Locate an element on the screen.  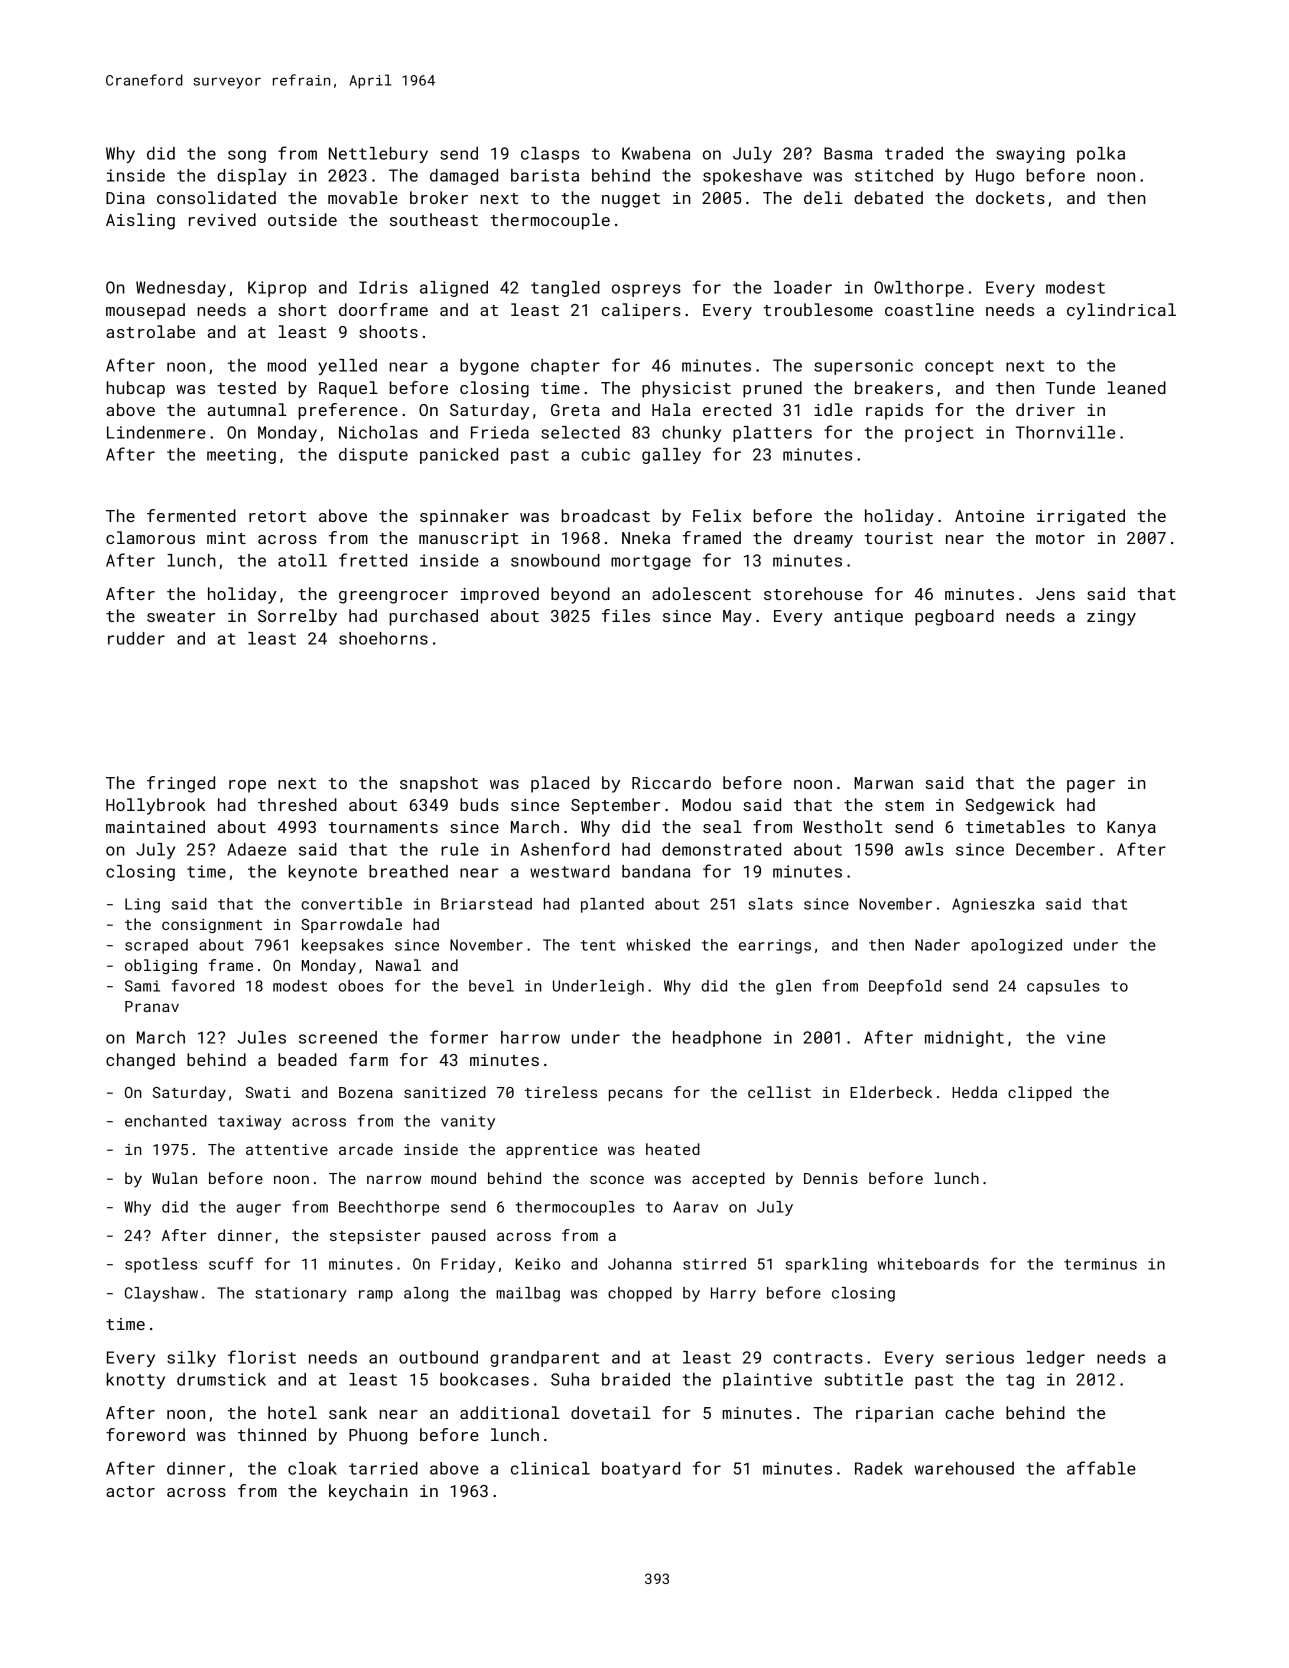
Hedda is located at coordinates (974, 1092).
